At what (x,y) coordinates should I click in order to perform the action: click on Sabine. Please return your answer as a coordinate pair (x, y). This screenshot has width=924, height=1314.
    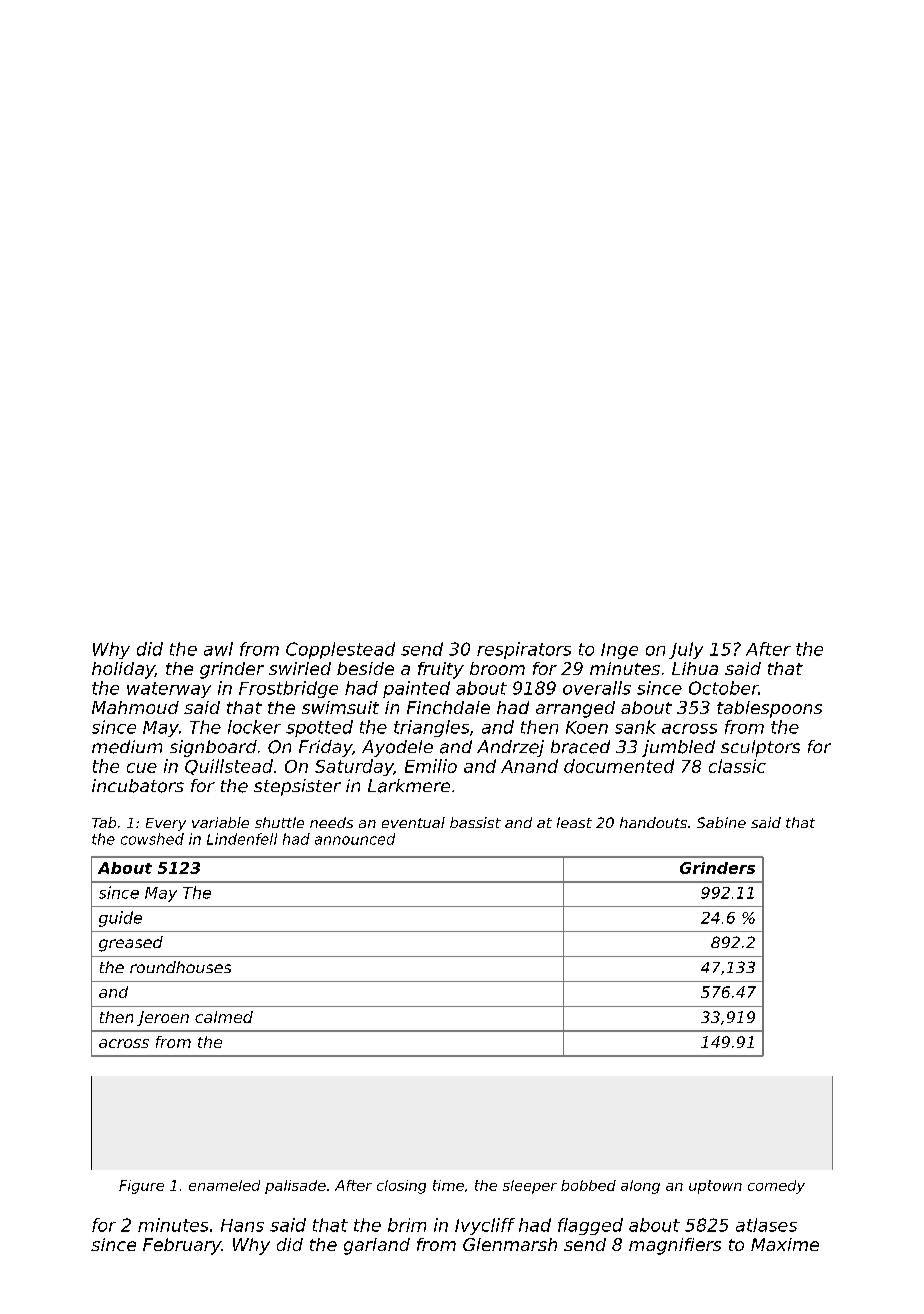
    Looking at the image, I should click on (721, 822).
